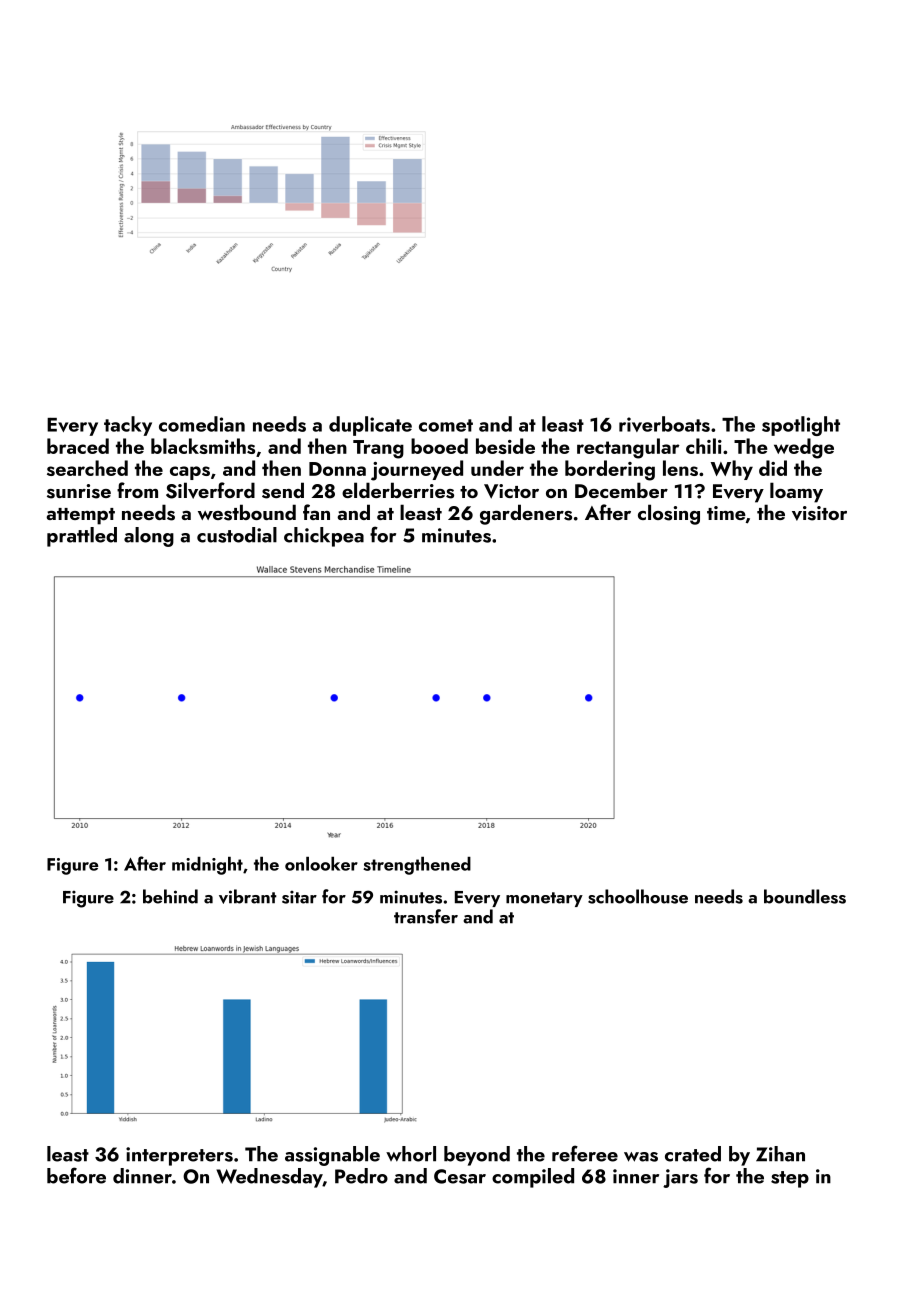  I want to click on interpreters, so click(179, 1156).
